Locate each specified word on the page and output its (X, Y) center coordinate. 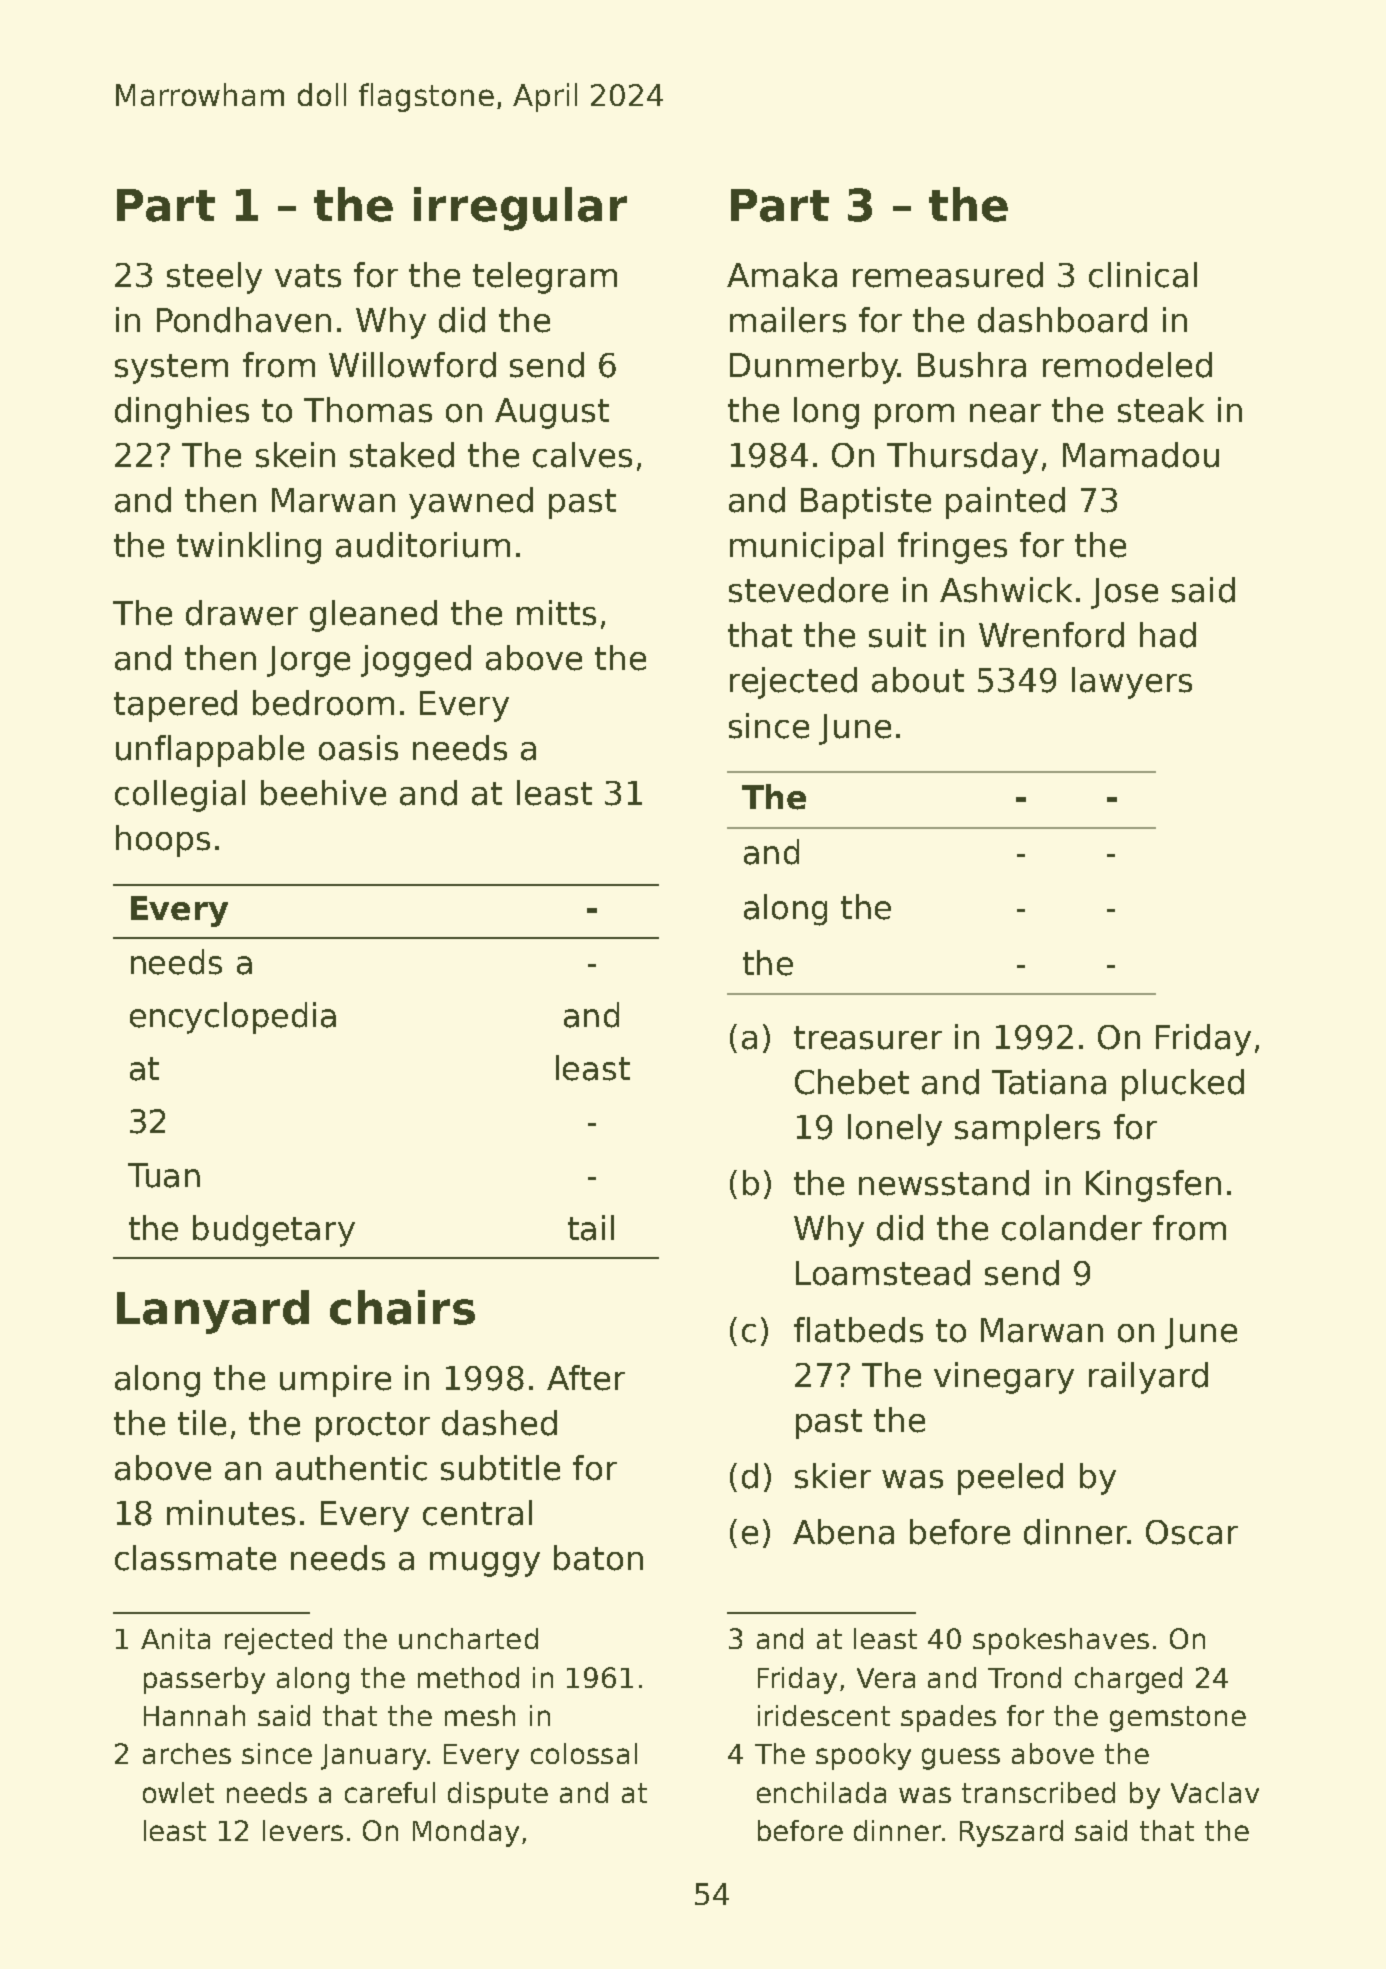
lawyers (1132, 683)
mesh (480, 1715)
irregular (520, 209)
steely (214, 278)
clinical (1143, 275)
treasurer (868, 1038)
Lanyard (213, 1312)
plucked (1183, 1085)
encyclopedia (233, 1018)
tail (591, 1228)
